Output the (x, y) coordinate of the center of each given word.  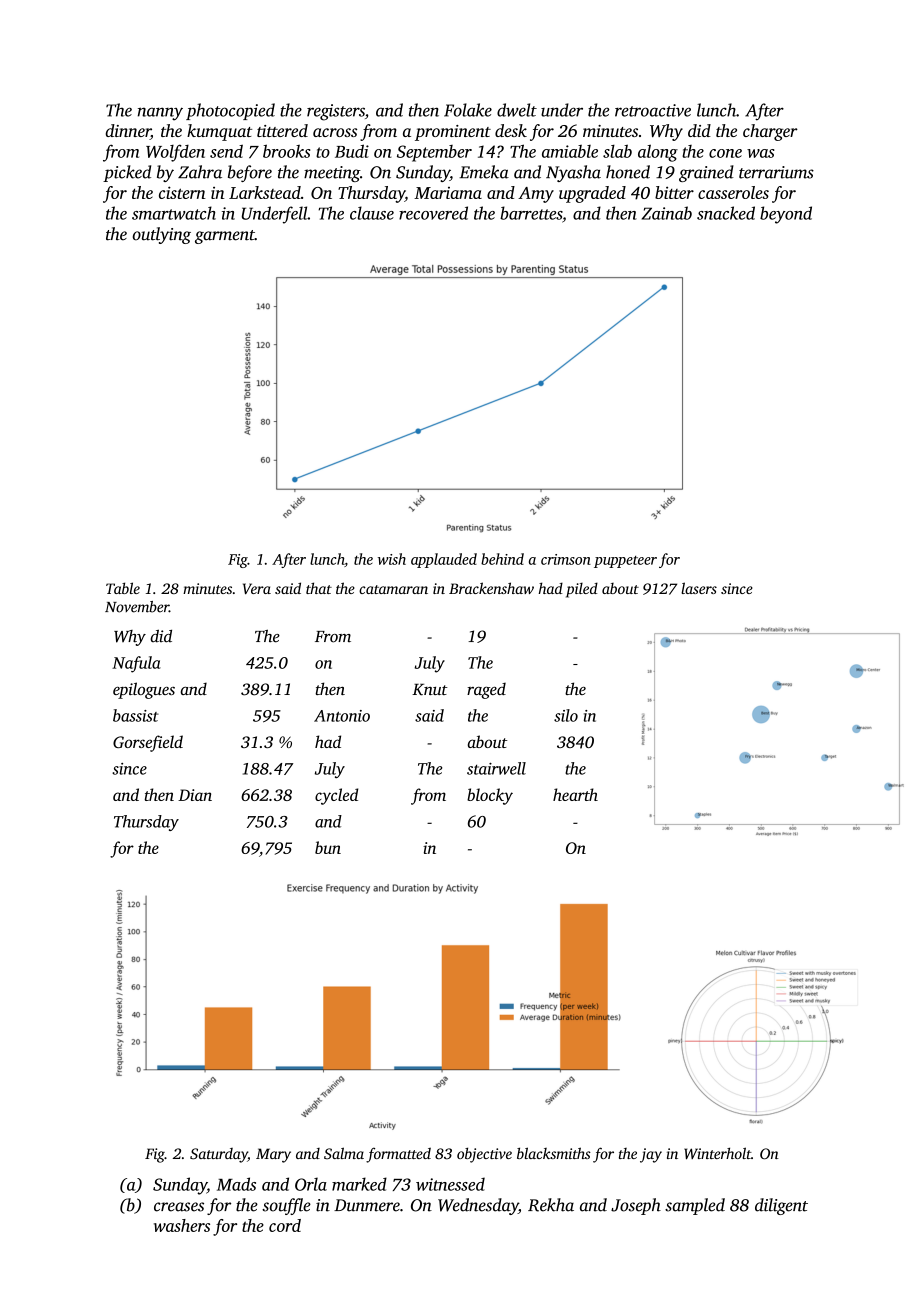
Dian (195, 795)
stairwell (496, 768)
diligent (781, 1206)
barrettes (531, 213)
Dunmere (367, 1205)
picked (127, 173)
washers (182, 1225)
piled (582, 590)
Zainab (667, 213)
